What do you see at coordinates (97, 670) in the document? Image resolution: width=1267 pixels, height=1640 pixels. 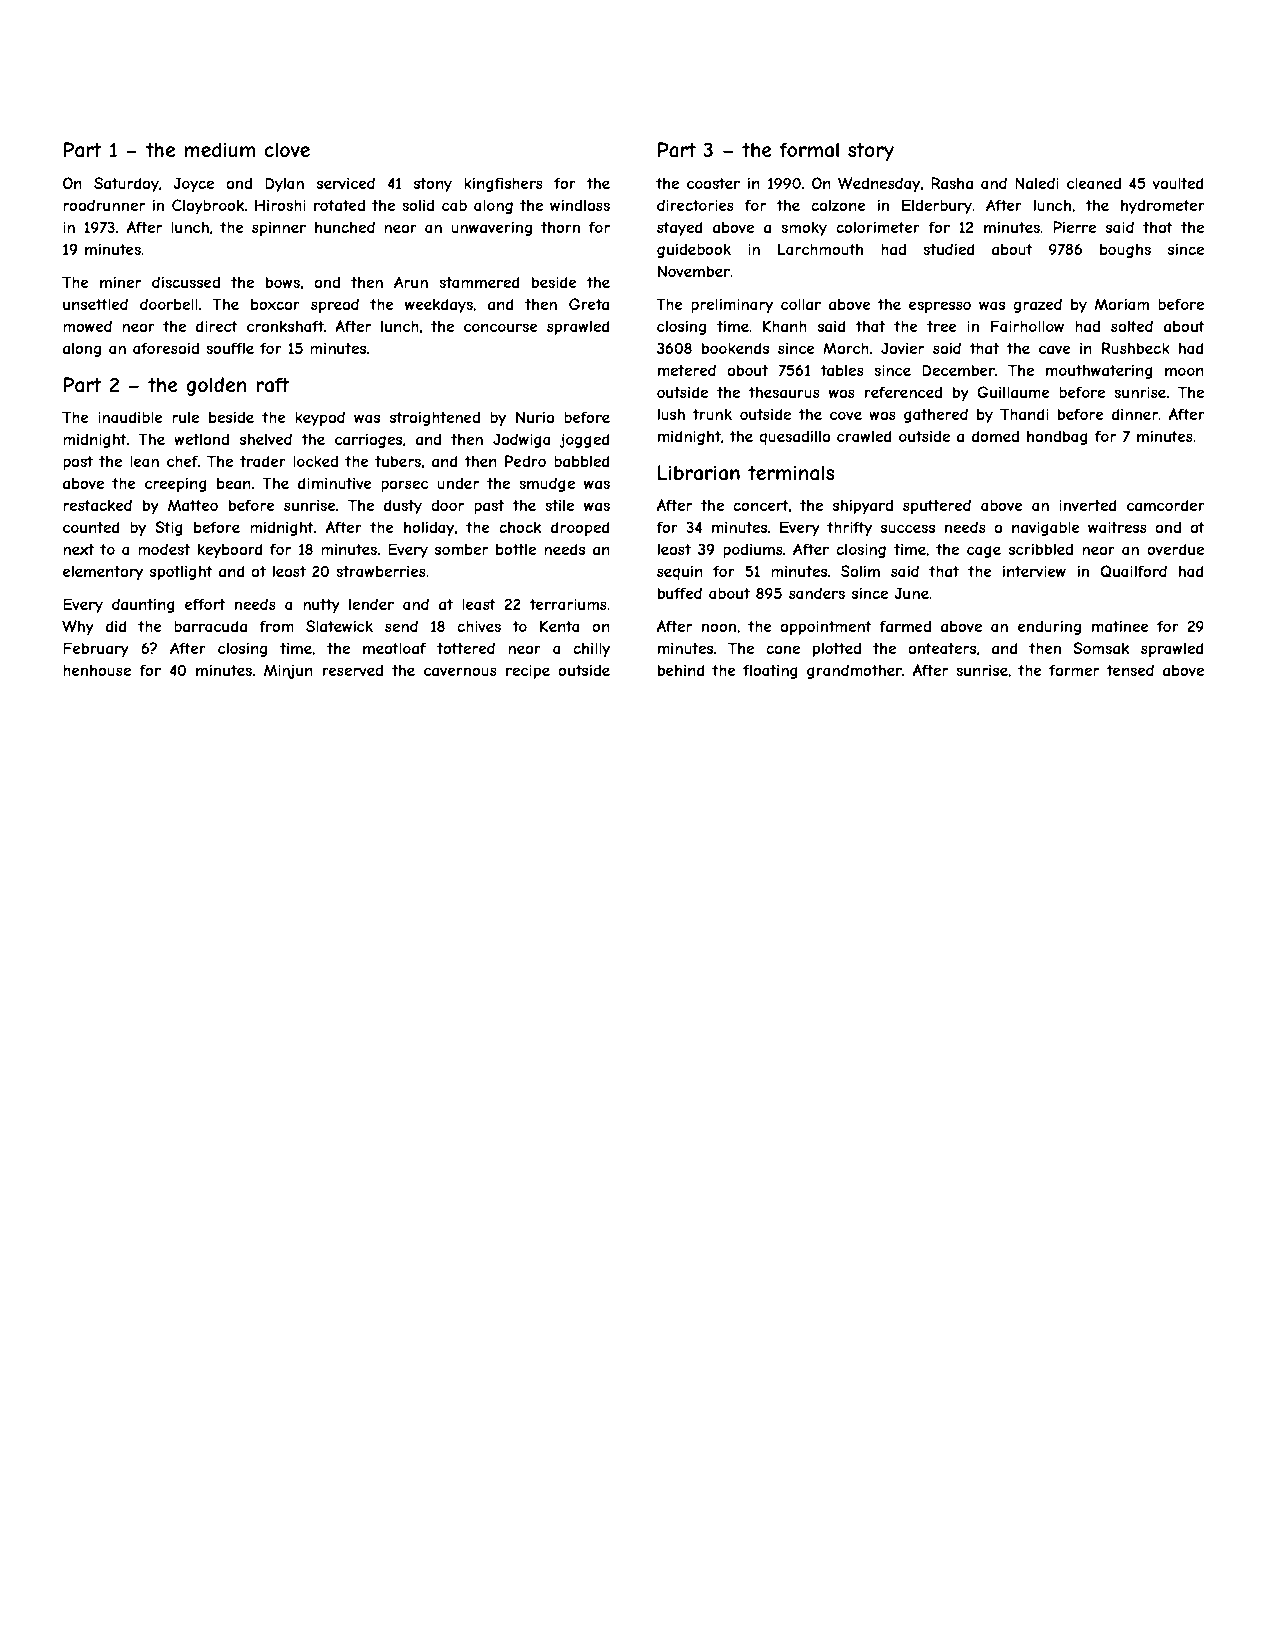 I see `henhouse` at bounding box center [97, 670].
